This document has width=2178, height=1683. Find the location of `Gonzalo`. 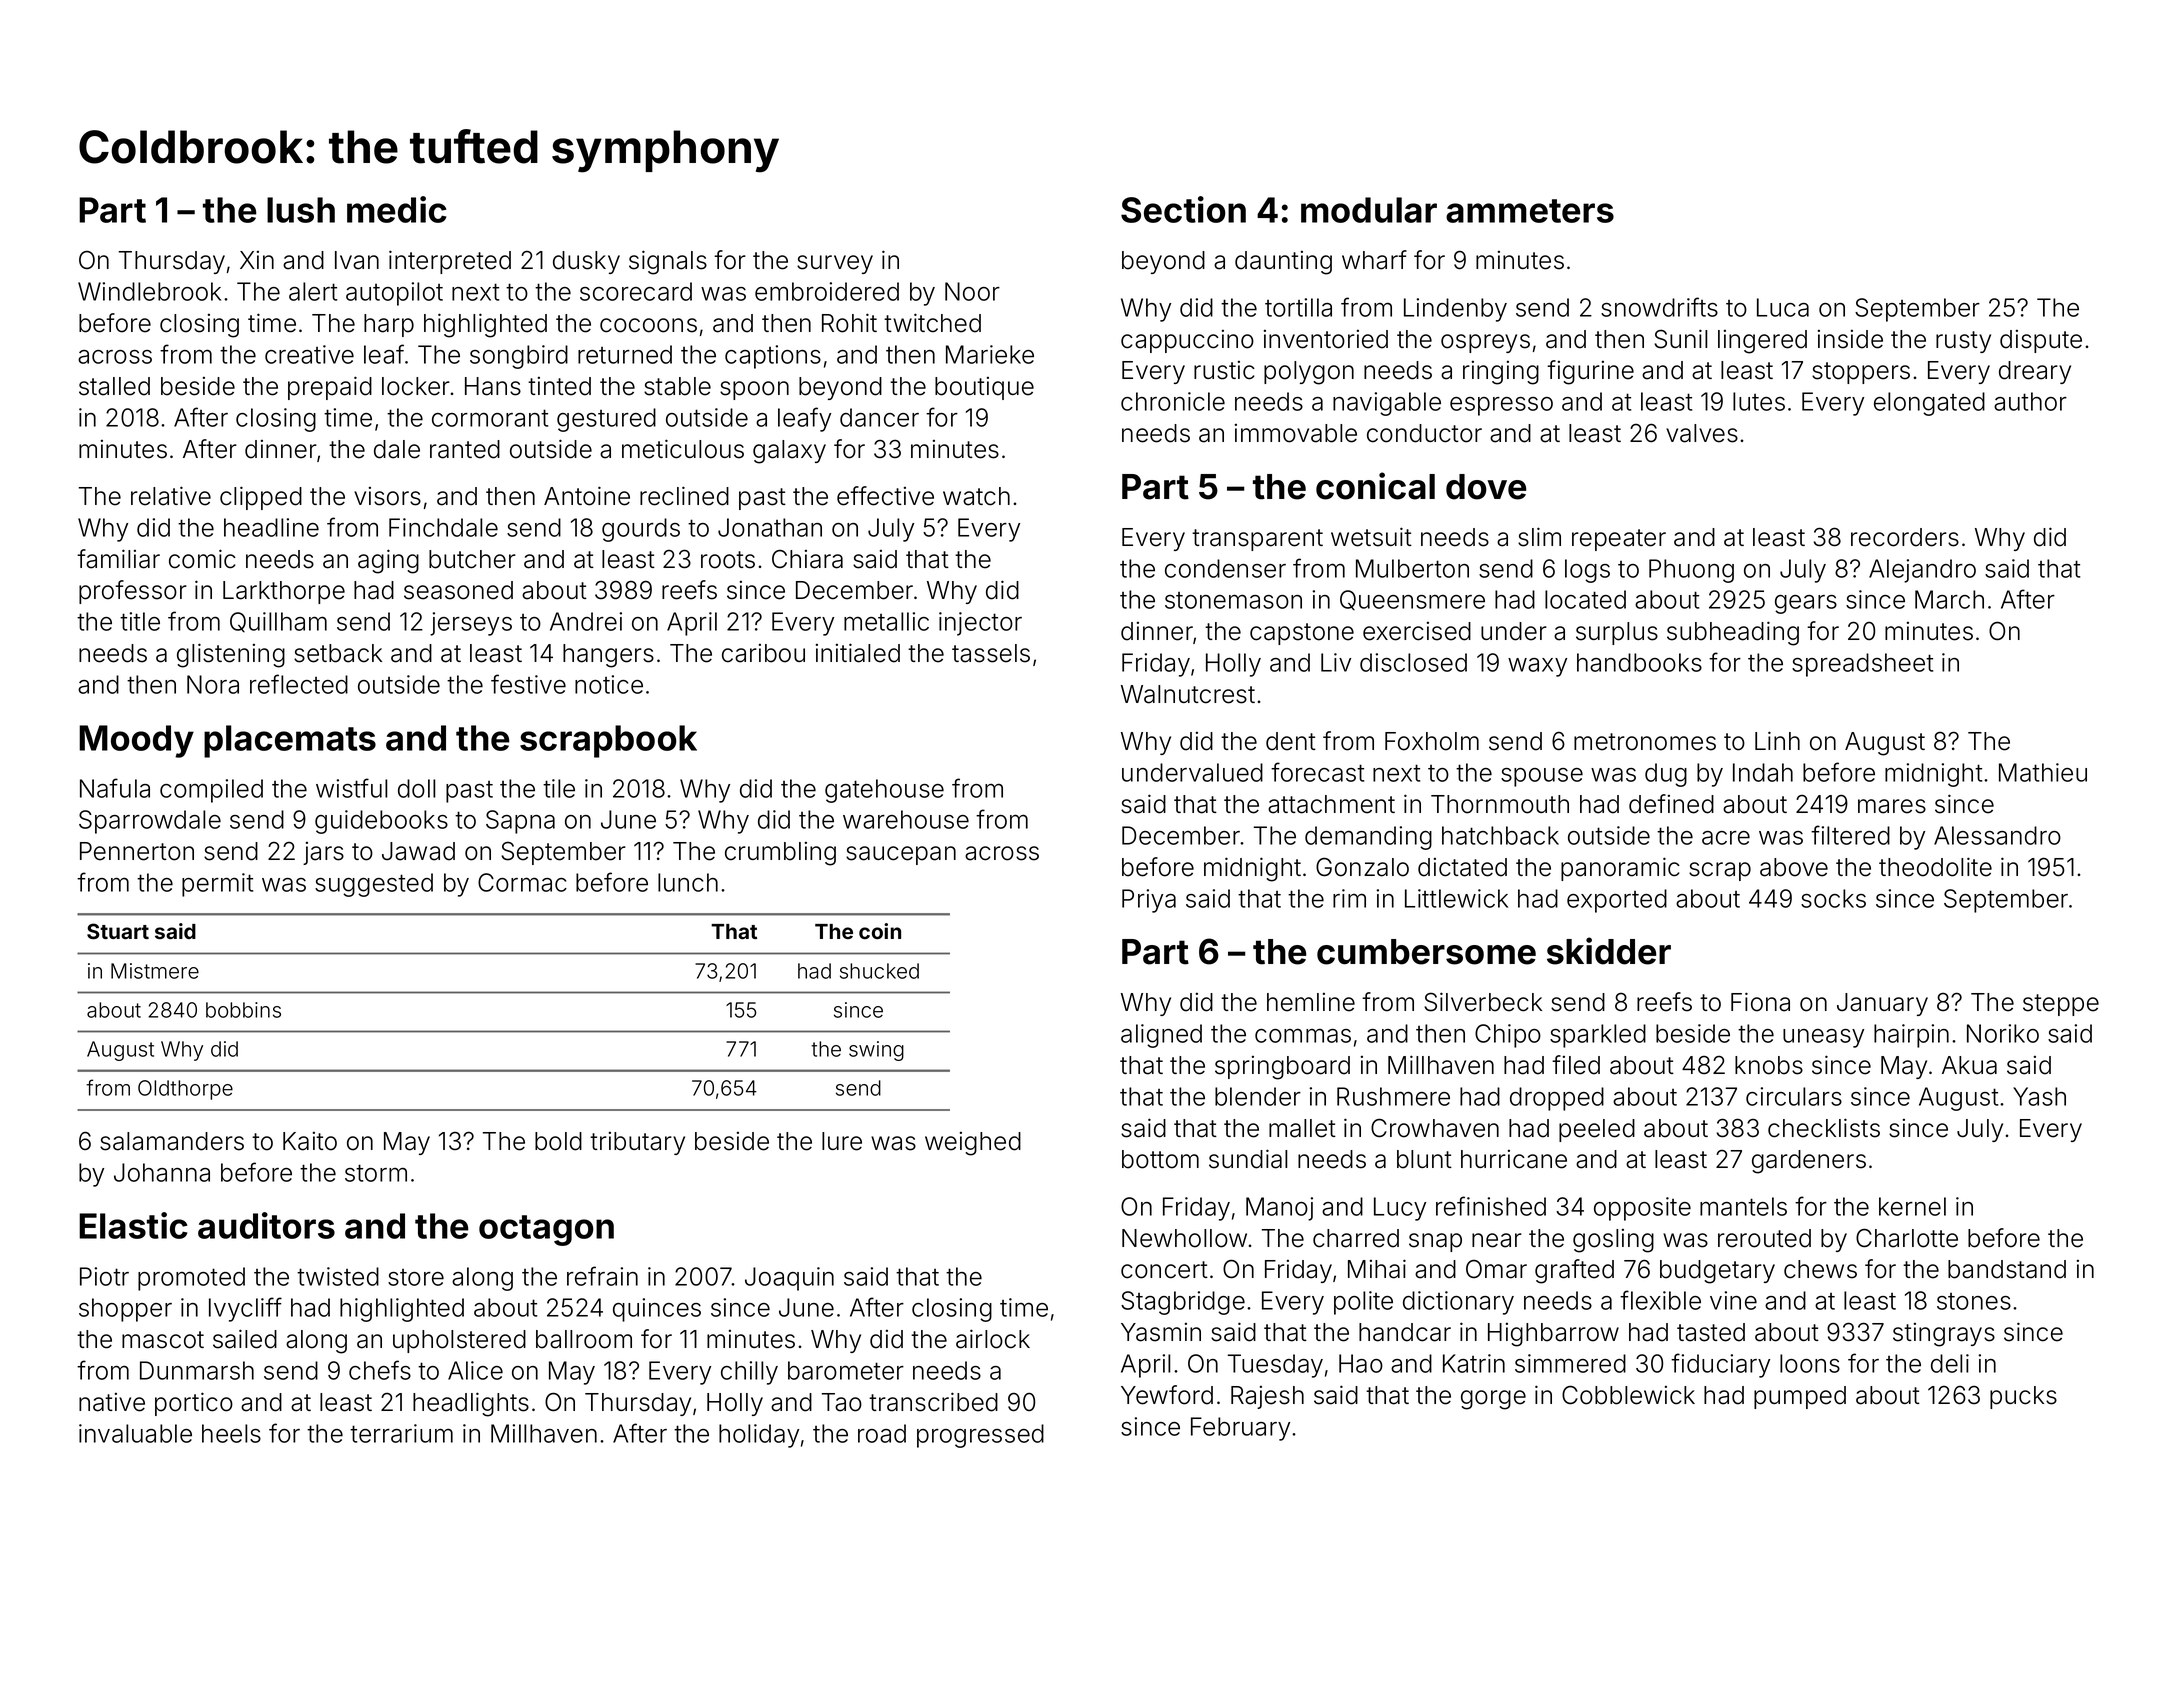

Gonzalo is located at coordinates (1362, 867).
